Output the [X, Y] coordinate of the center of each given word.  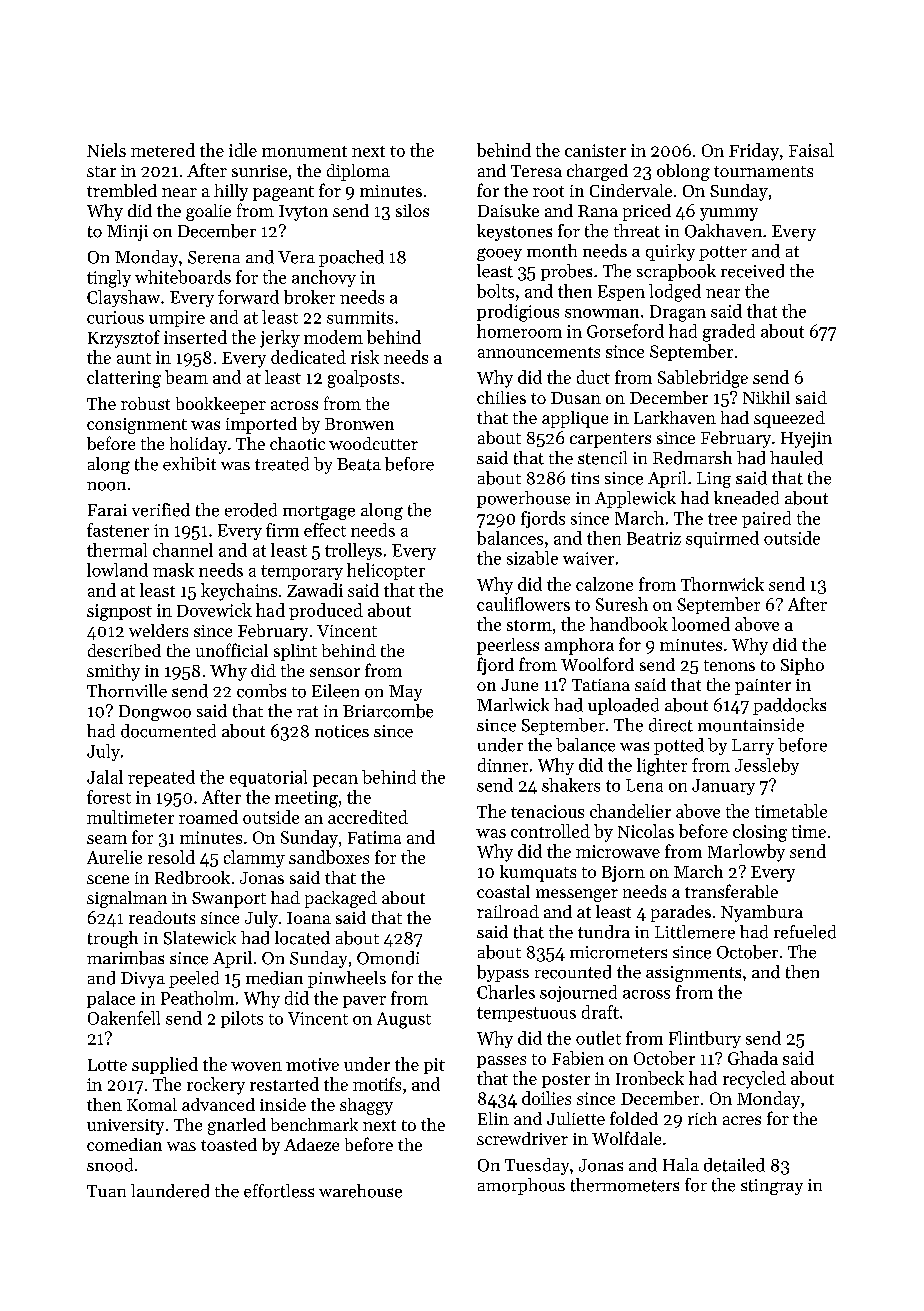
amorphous [521, 1186]
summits [360, 317]
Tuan [106, 1191]
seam [107, 839]
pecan [335, 781]
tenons [729, 665]
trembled [122, 190]
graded [729, 333]
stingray [772, 1187]
